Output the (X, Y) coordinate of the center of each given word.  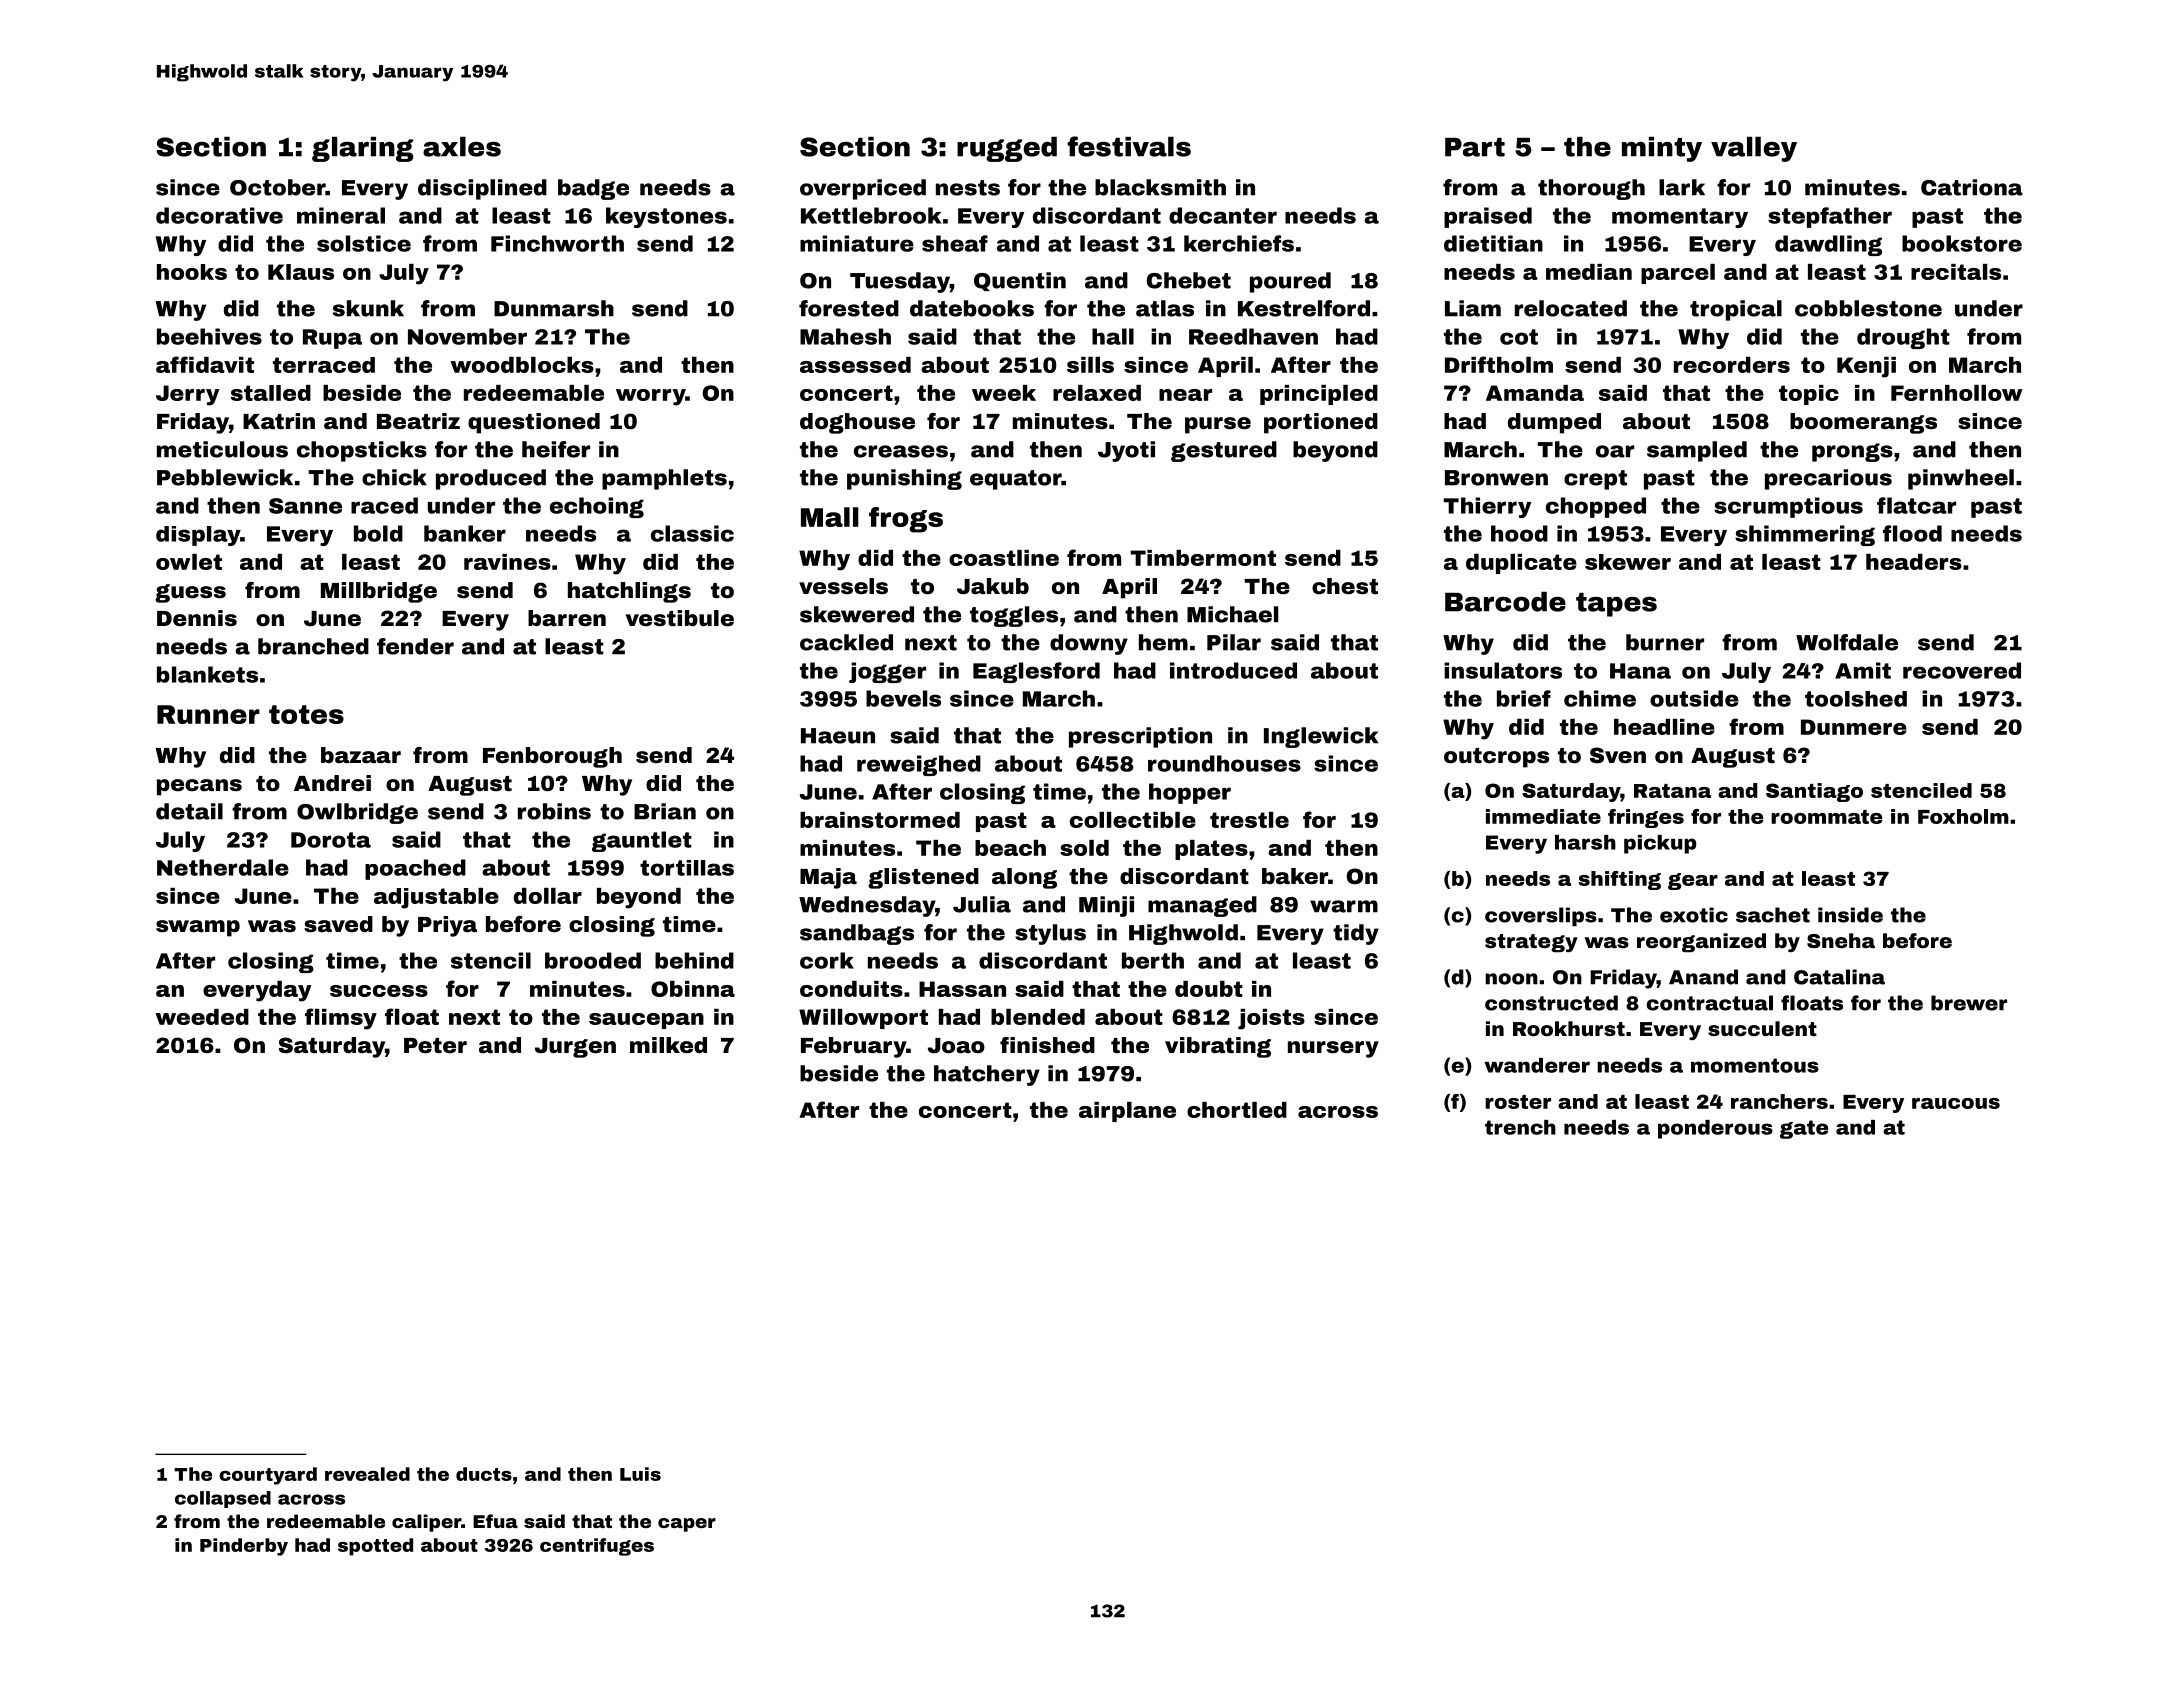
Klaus (301, 272)
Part (1475, 147)
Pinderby (244, 1547)
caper (687, 1525)
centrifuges (597, 1547)
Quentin (1020, 281)
